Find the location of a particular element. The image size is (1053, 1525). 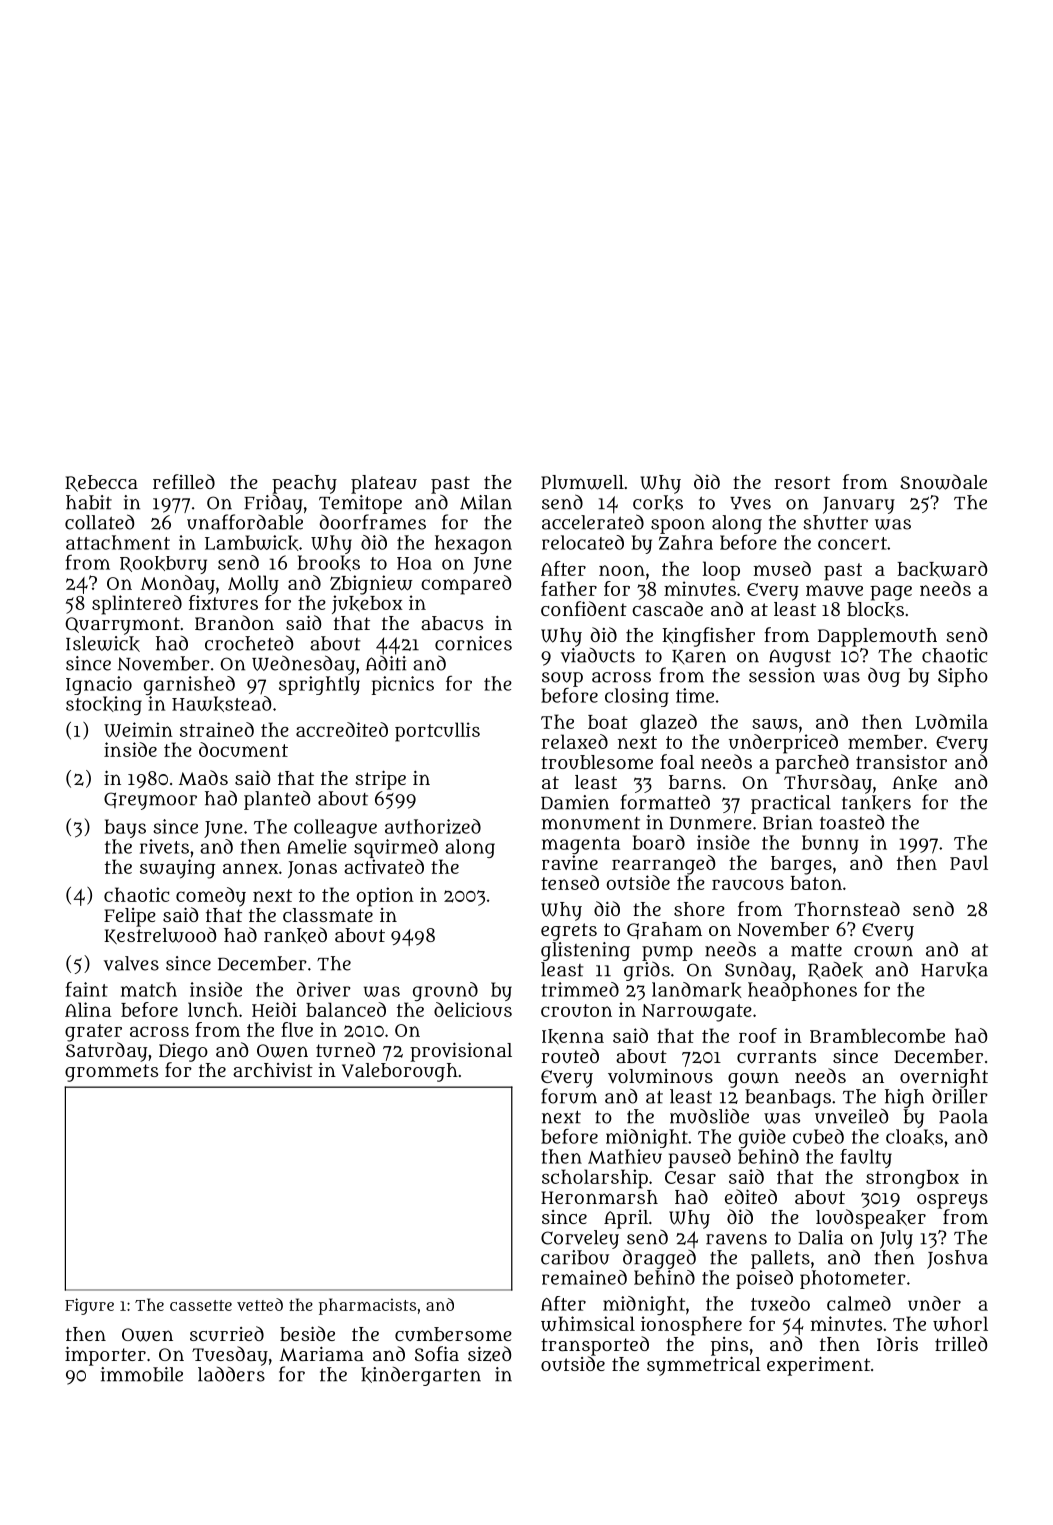

refilled is located at coordinates (184, 481).
